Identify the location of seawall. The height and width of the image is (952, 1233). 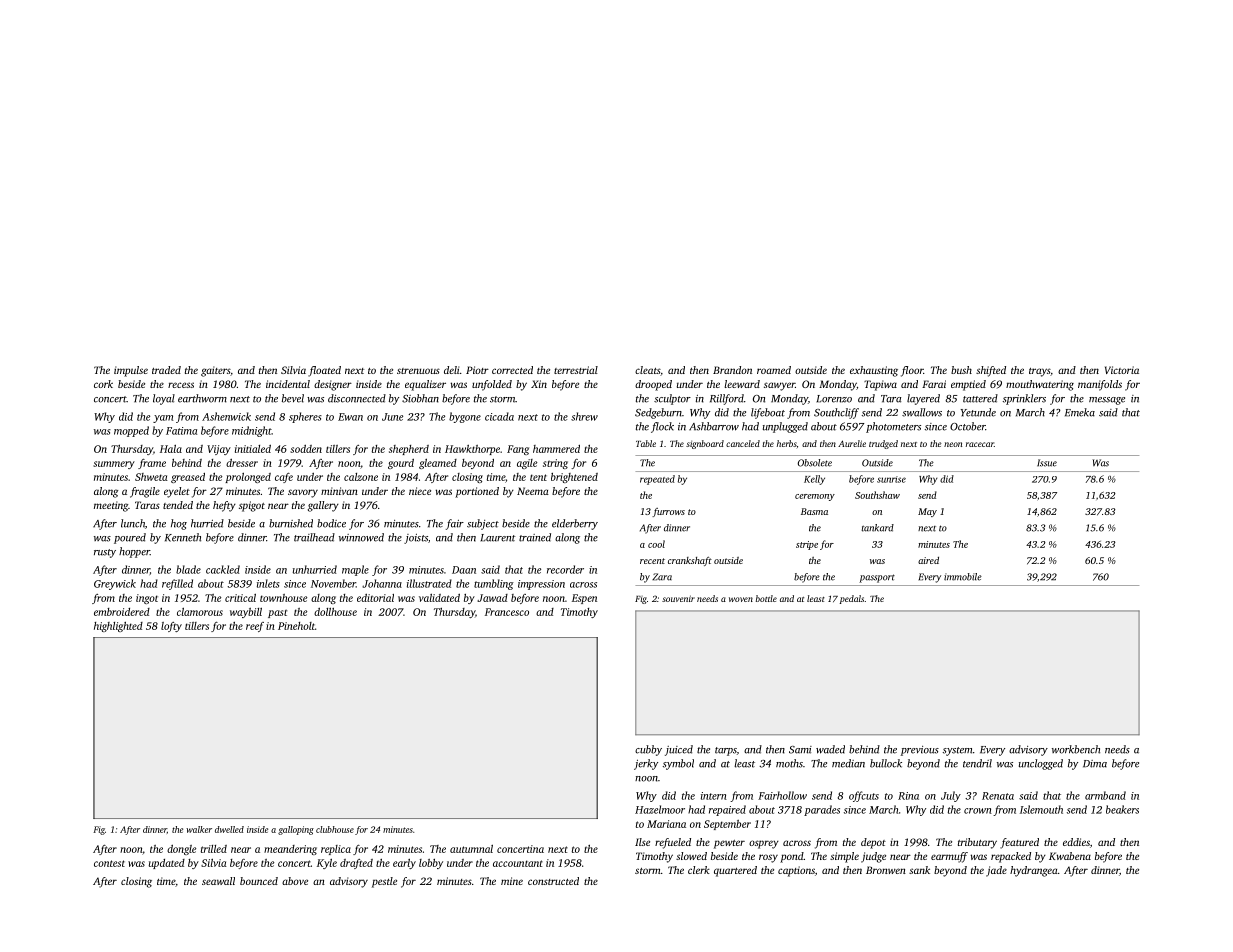
(218, 881).
